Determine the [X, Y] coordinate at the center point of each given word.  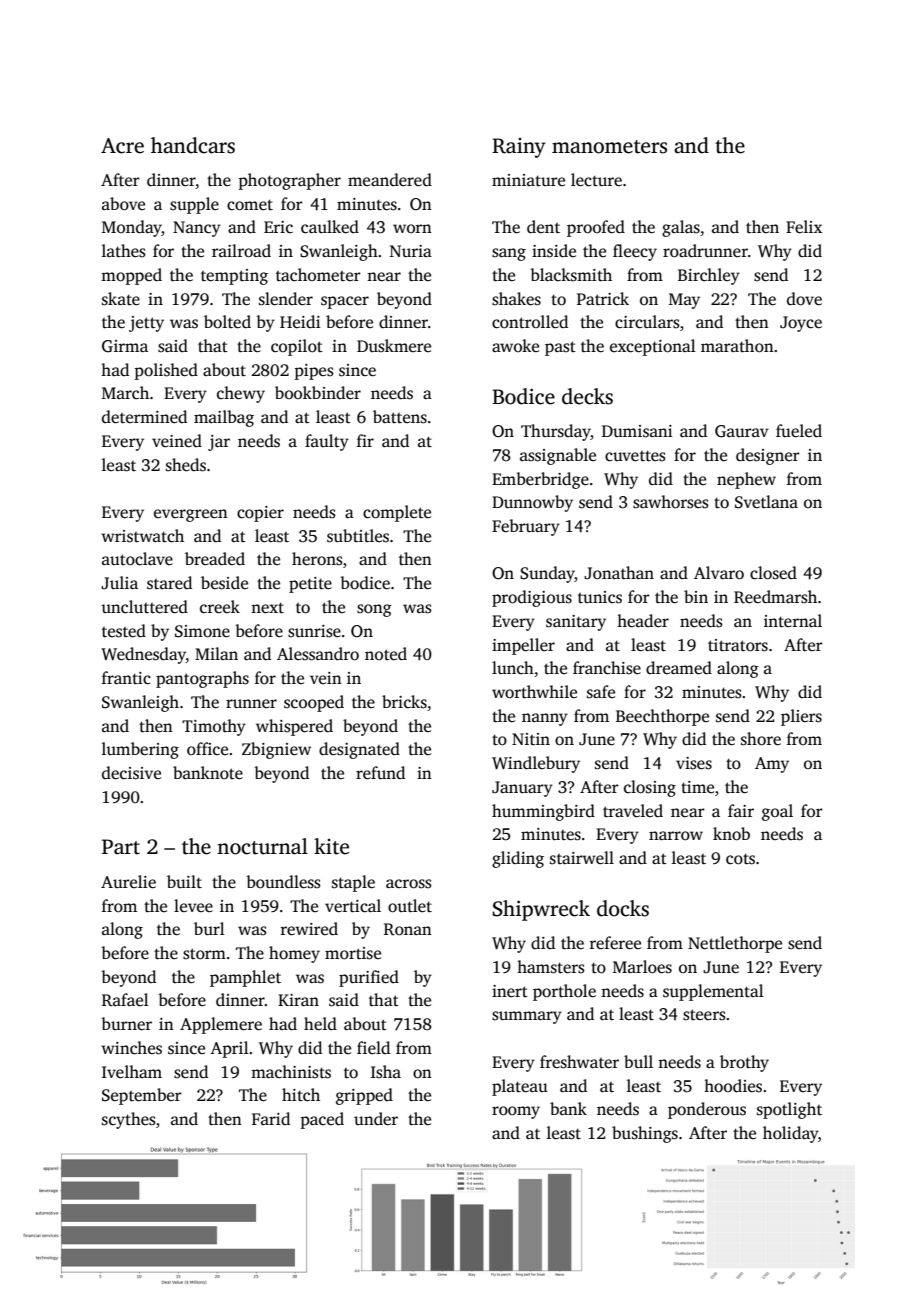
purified [369, 978]
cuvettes [635, 456]
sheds [186, 465]
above [123, 204]
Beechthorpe [662, 717]
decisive [131, 773]
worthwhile [534, 692]
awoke [515, 345]
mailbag [224, 418]
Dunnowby [532, 503]
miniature [528, 180]
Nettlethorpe [735, 944]
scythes [129, 1120]
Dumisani [637, 431]
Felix [804, 227]
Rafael [125, 999]
